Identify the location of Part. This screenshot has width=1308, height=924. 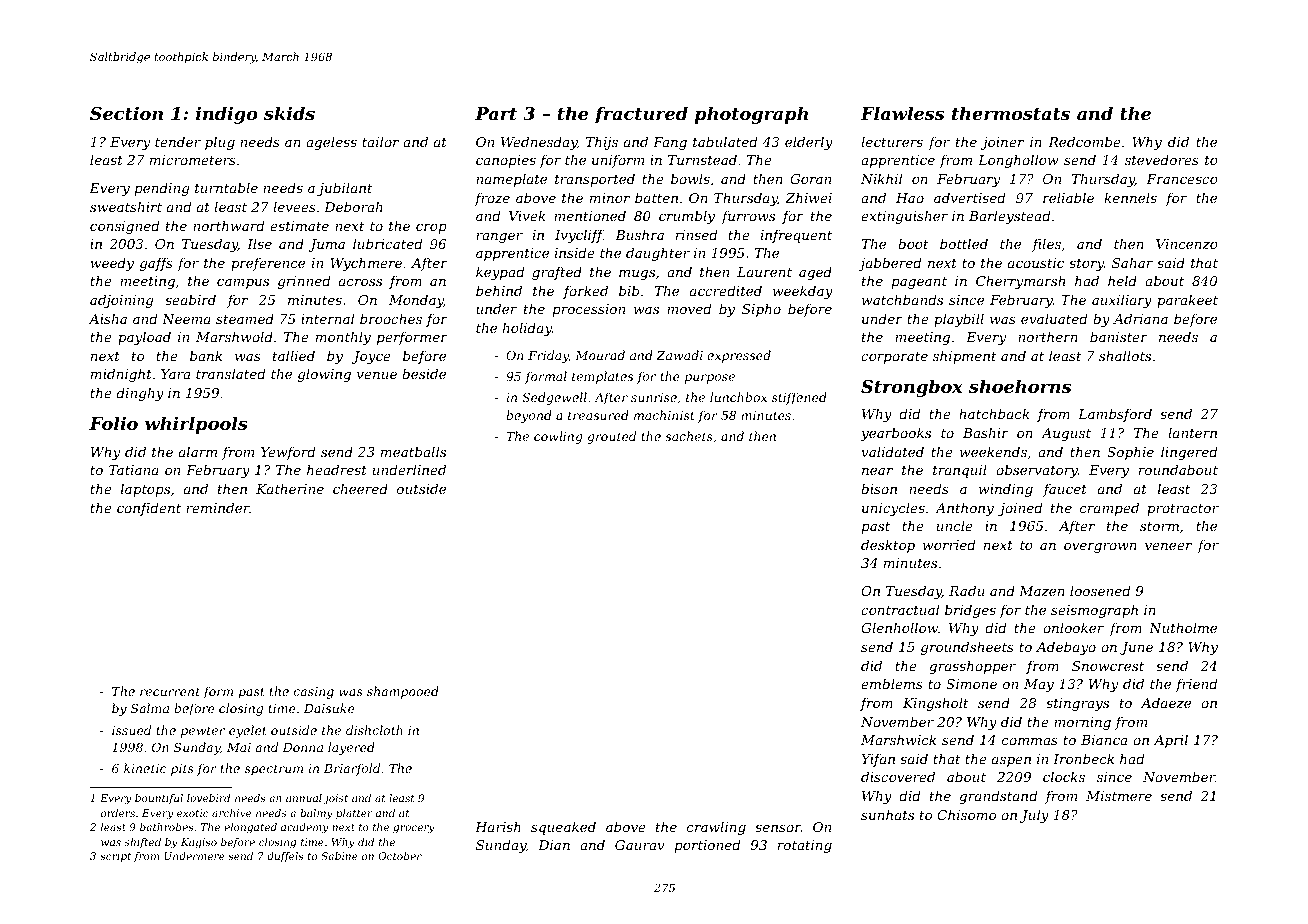
(496, 113).
